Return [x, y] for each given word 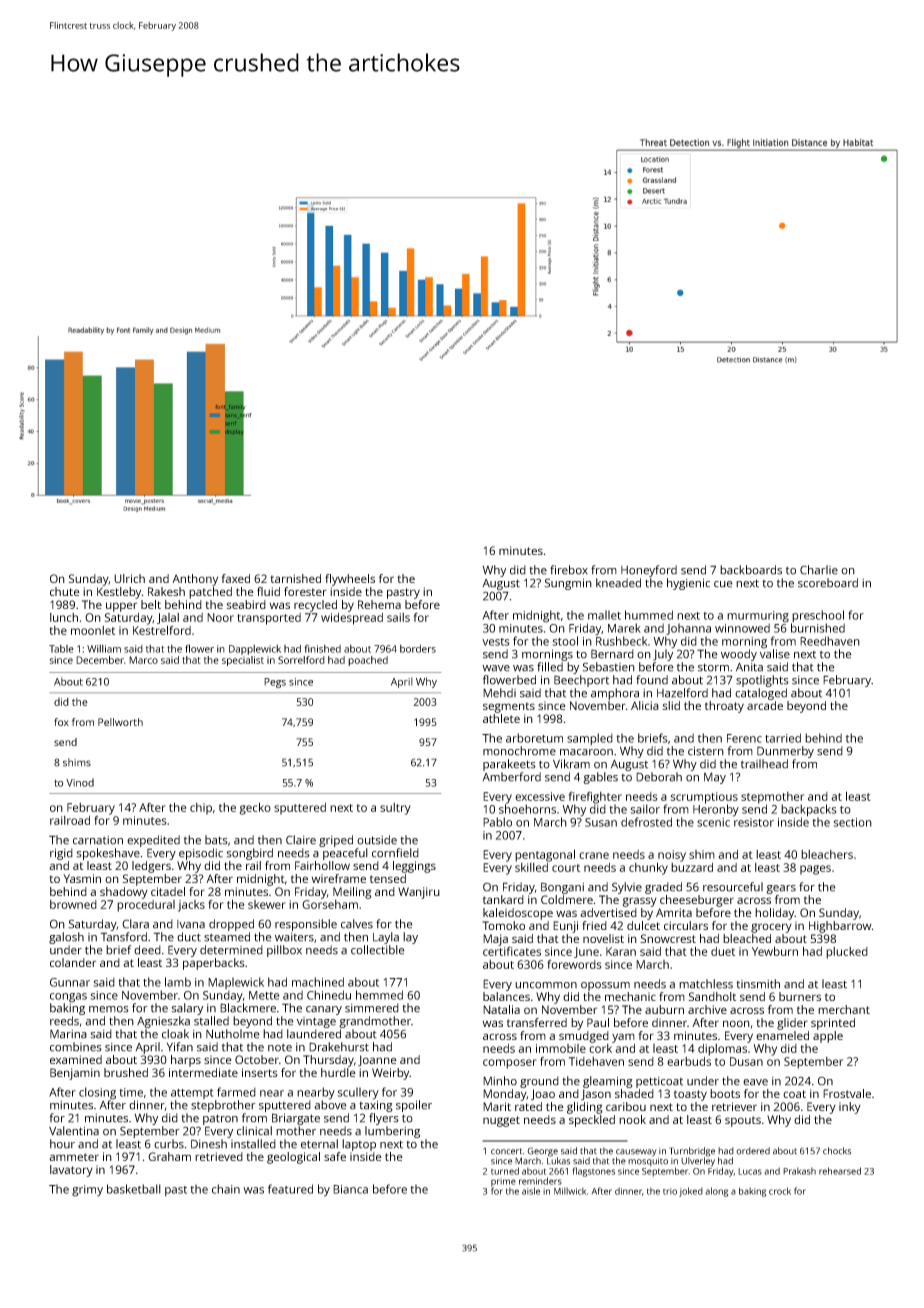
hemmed [379, 995]
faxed [235, 578]
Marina [68, 1034]
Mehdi [499, 693]
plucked [847, 953]
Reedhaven [830, 641]
